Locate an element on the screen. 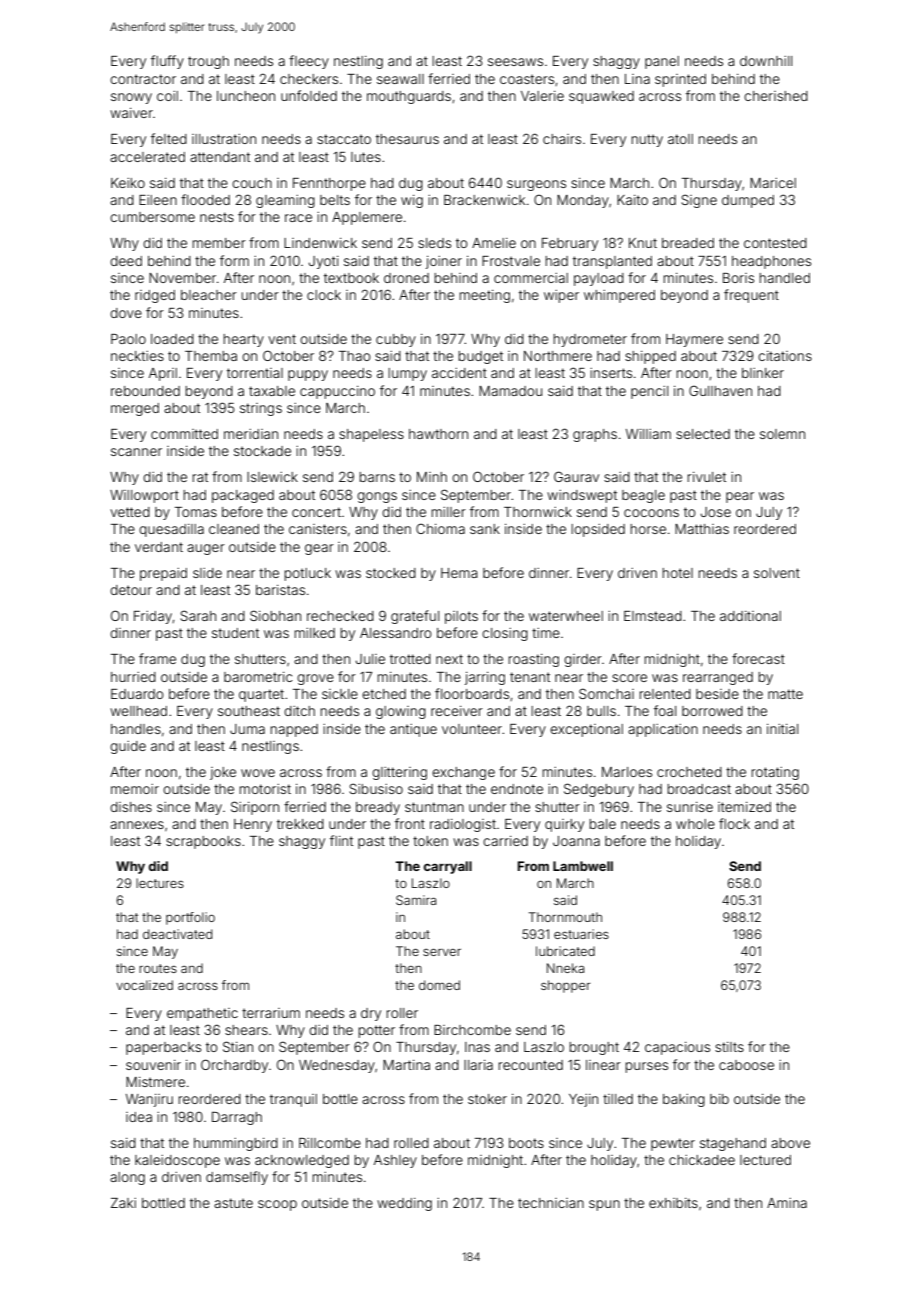 The width and height of the screenshot is (924, 1308). dumped is located at coordinates (748, 201).
